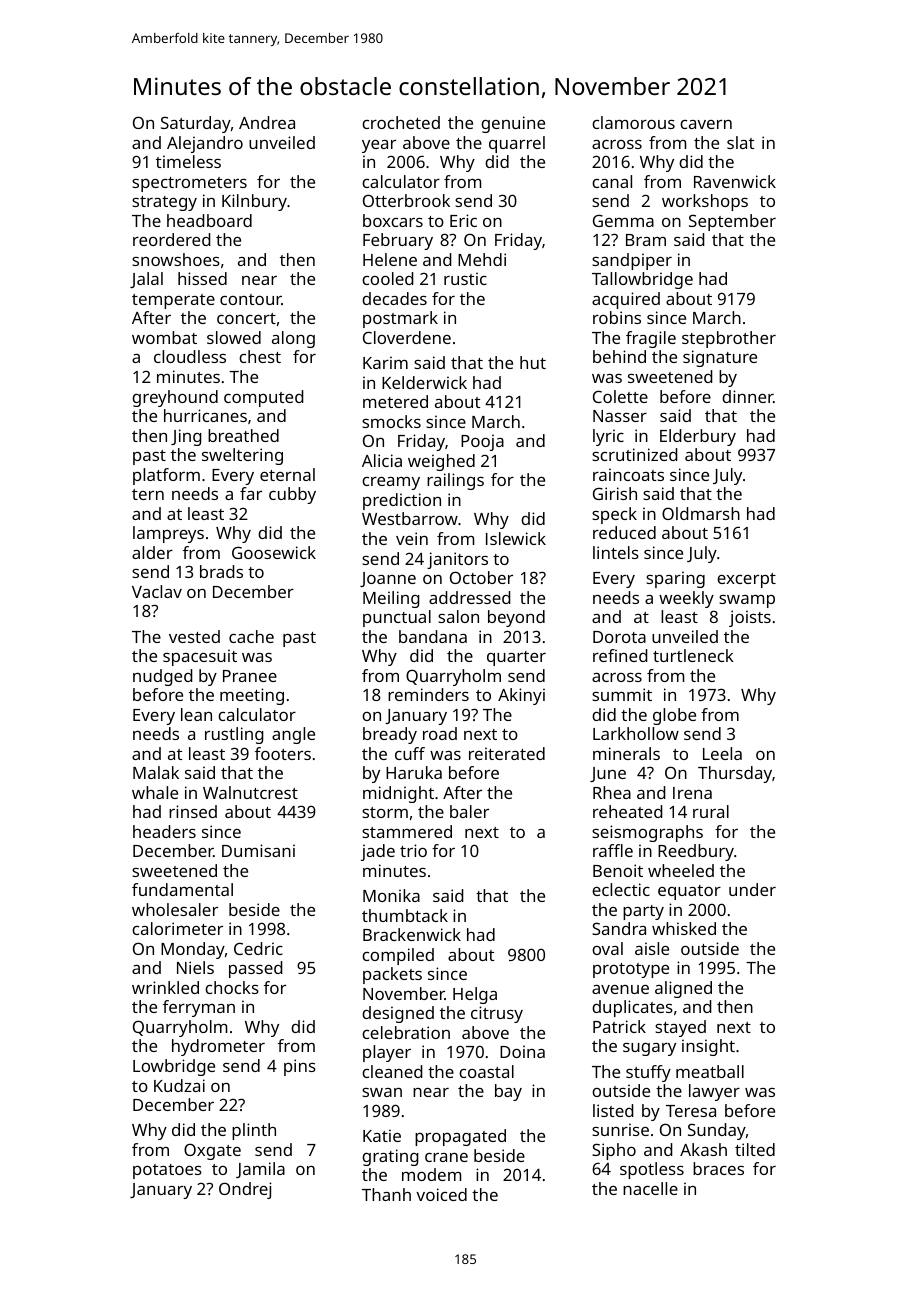 This document has width=908, height=1316. What do you see at coordinates (513, 124) in the document?
I see `genuine` at bounding box center [513, 124].
